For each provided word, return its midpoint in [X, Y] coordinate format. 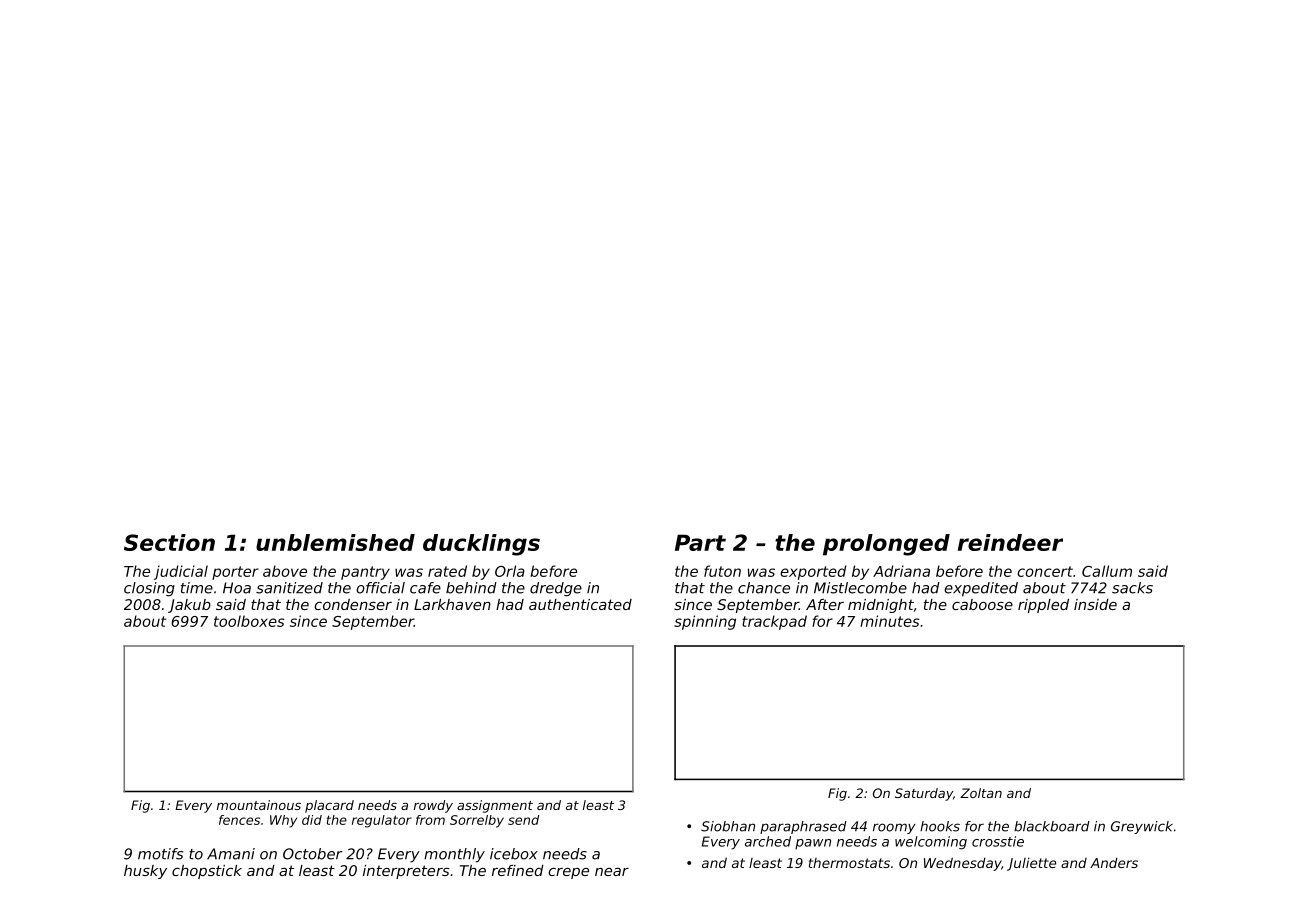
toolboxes [249, 621]
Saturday [924, 794]
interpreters [406, 872]
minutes [890, 621]
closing [149, 589]
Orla [510, 571]
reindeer [1010, 542]
